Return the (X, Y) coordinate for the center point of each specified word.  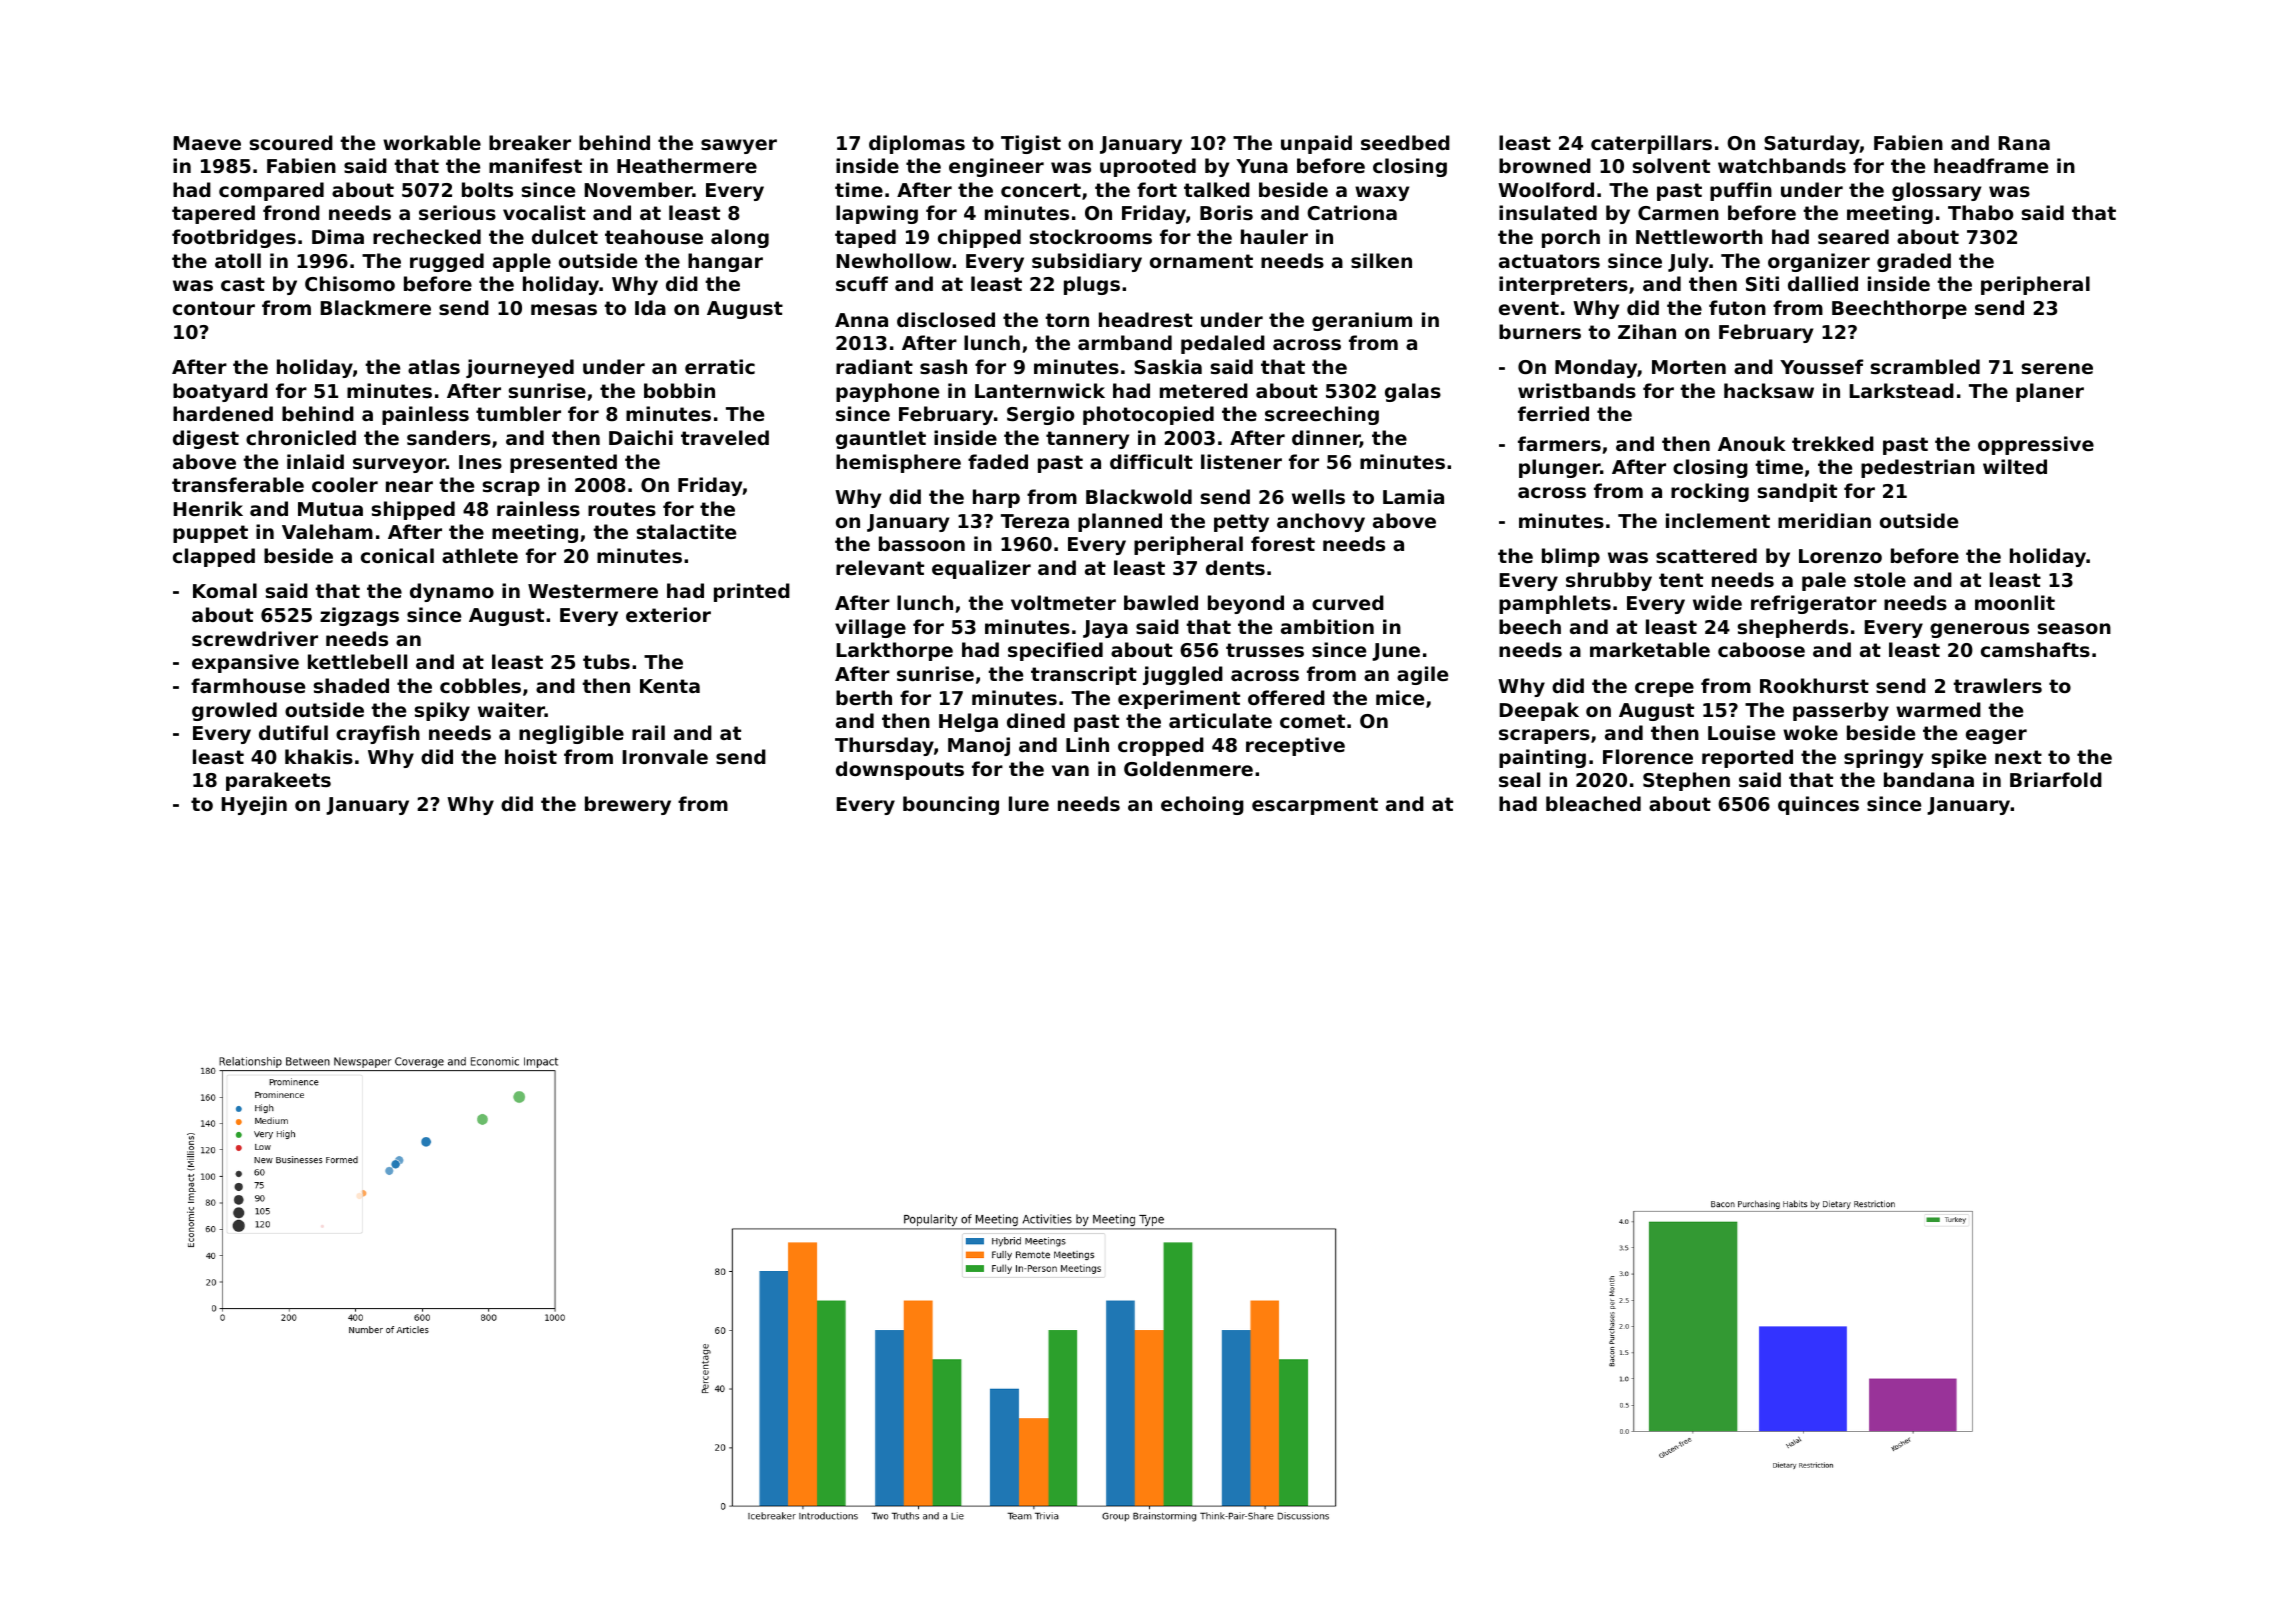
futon (1737, 307)
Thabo (1980, 212)
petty (1241, 523)
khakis (319, 757)
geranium (1362, 321)
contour (214, 308)
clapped (214, 557)
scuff (862, 284)
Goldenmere (1188, 768)
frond (291, 212)
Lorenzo (1840, 556)
